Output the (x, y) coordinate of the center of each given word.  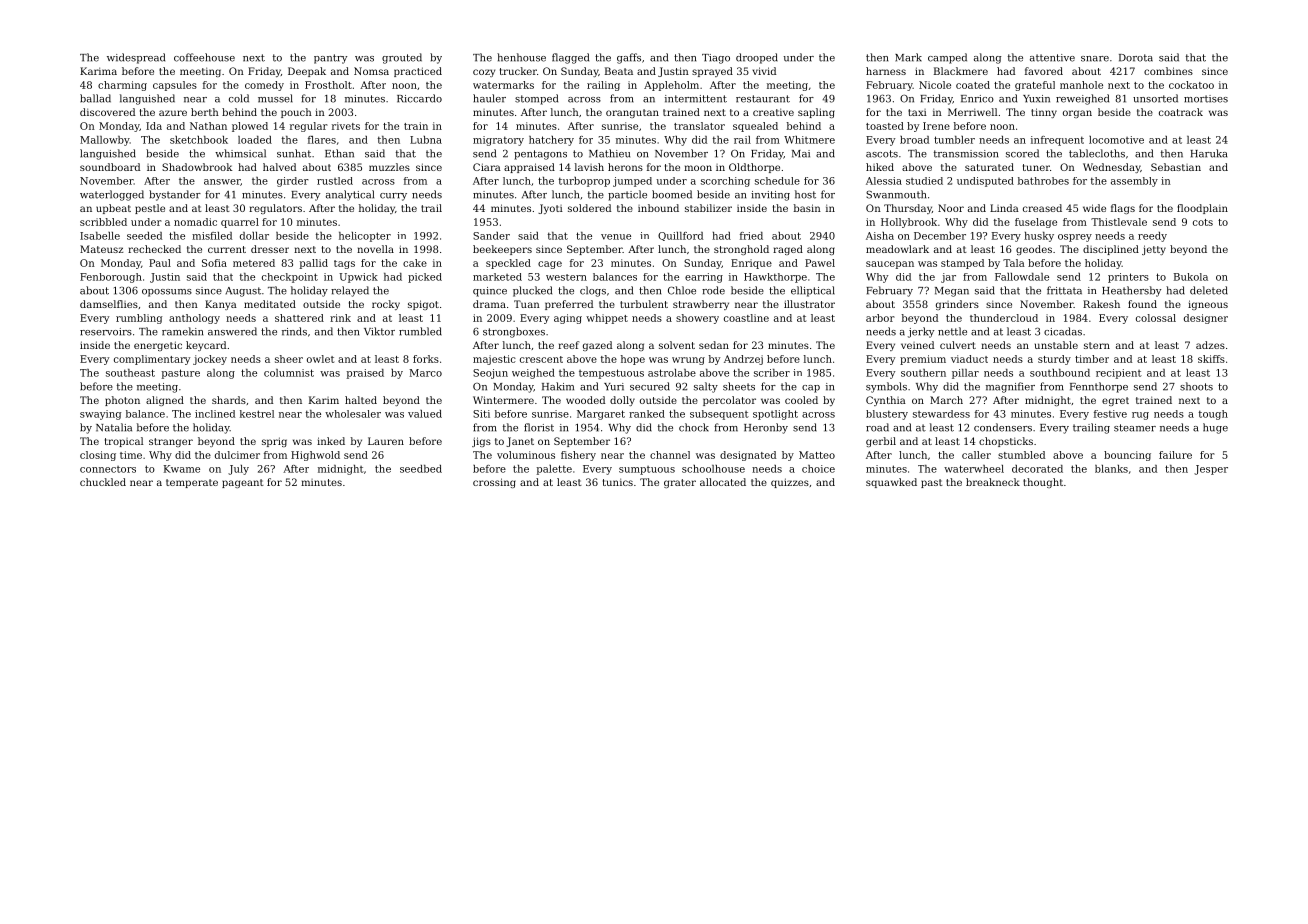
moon (698, 168)
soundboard (110, 167)
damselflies (109, 304)
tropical (124, 442)
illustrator (809, 304)
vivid (764, 71)
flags (1123, 209)
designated (748, 456)
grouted (402, 58)
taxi (917, 112)
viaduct (969, 359)
